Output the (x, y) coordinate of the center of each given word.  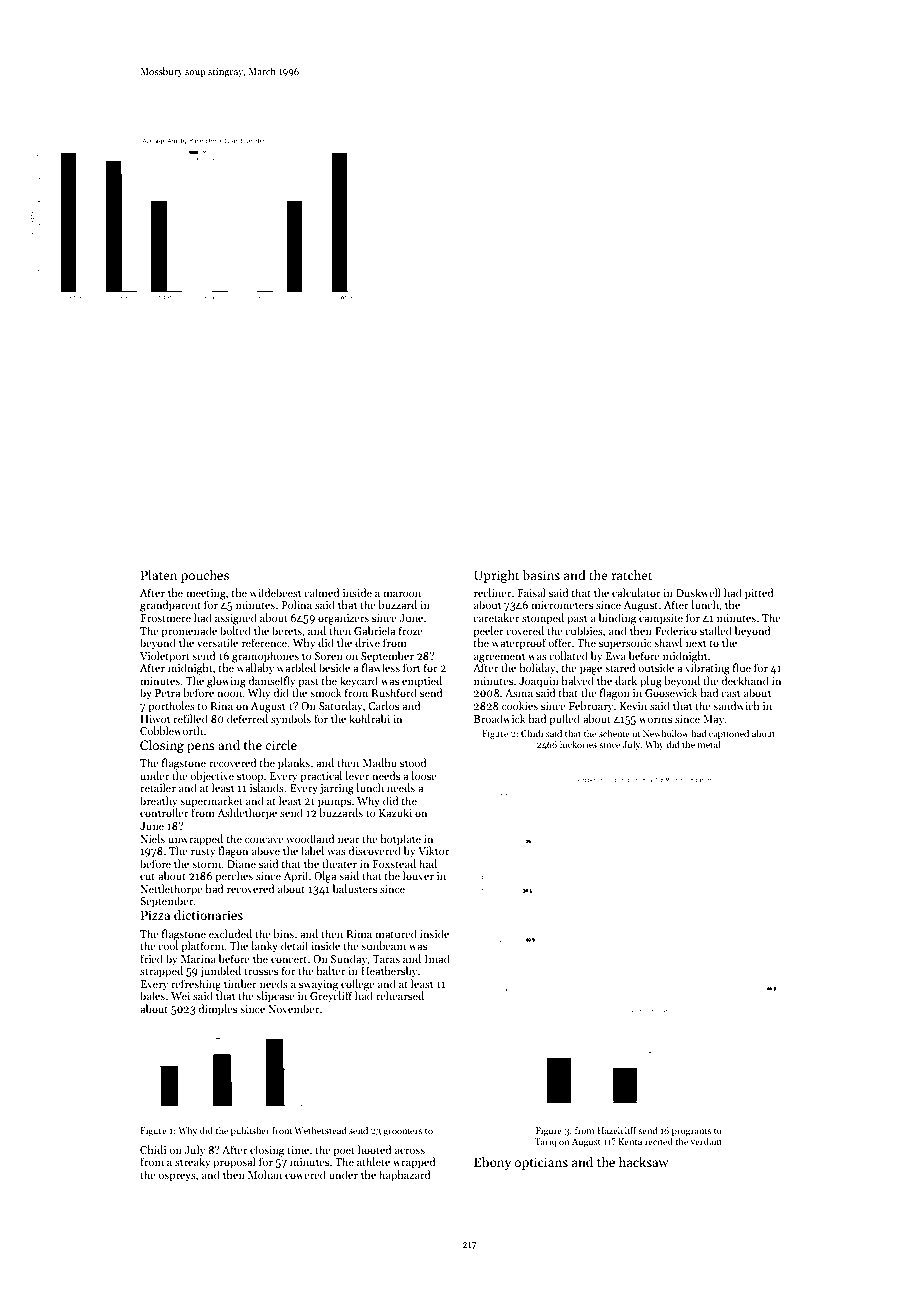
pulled (564, 720)
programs (691, 1132)
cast (730, 693)
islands (267, 787)
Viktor (433, 850)
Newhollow (666, 733)
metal (709, 744)
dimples (218, 1010)
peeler (488, 632)
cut (147, 876)
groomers (402, 1132)
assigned (236, 619)
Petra (167, 693)
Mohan (265, 1174)
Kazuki (395, 812)
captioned (729, 734)
